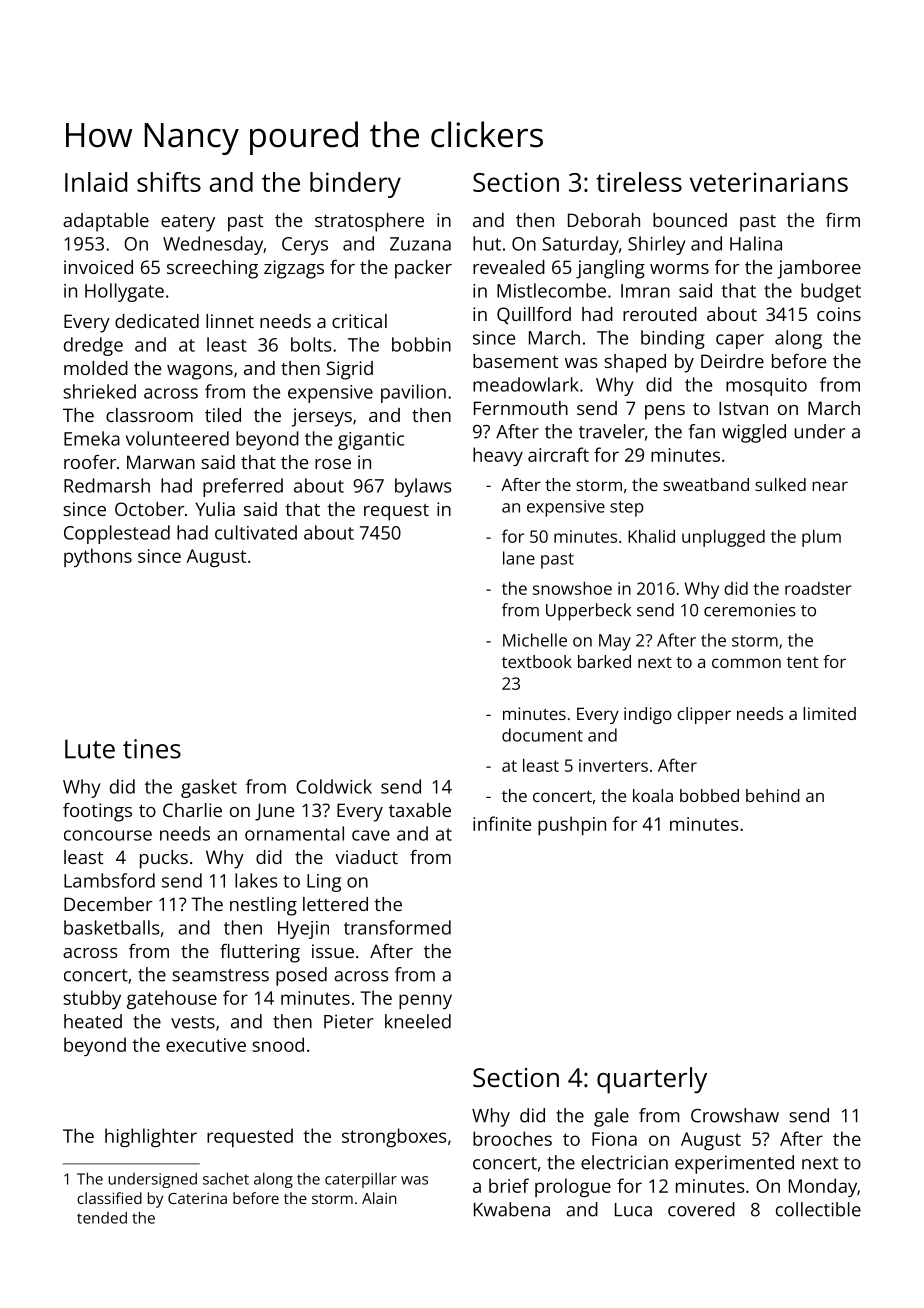 The width and height of the document is (924, 1308). Describe the element at coordinates (305, 246) in the document. I see `Cerys` at that location.
